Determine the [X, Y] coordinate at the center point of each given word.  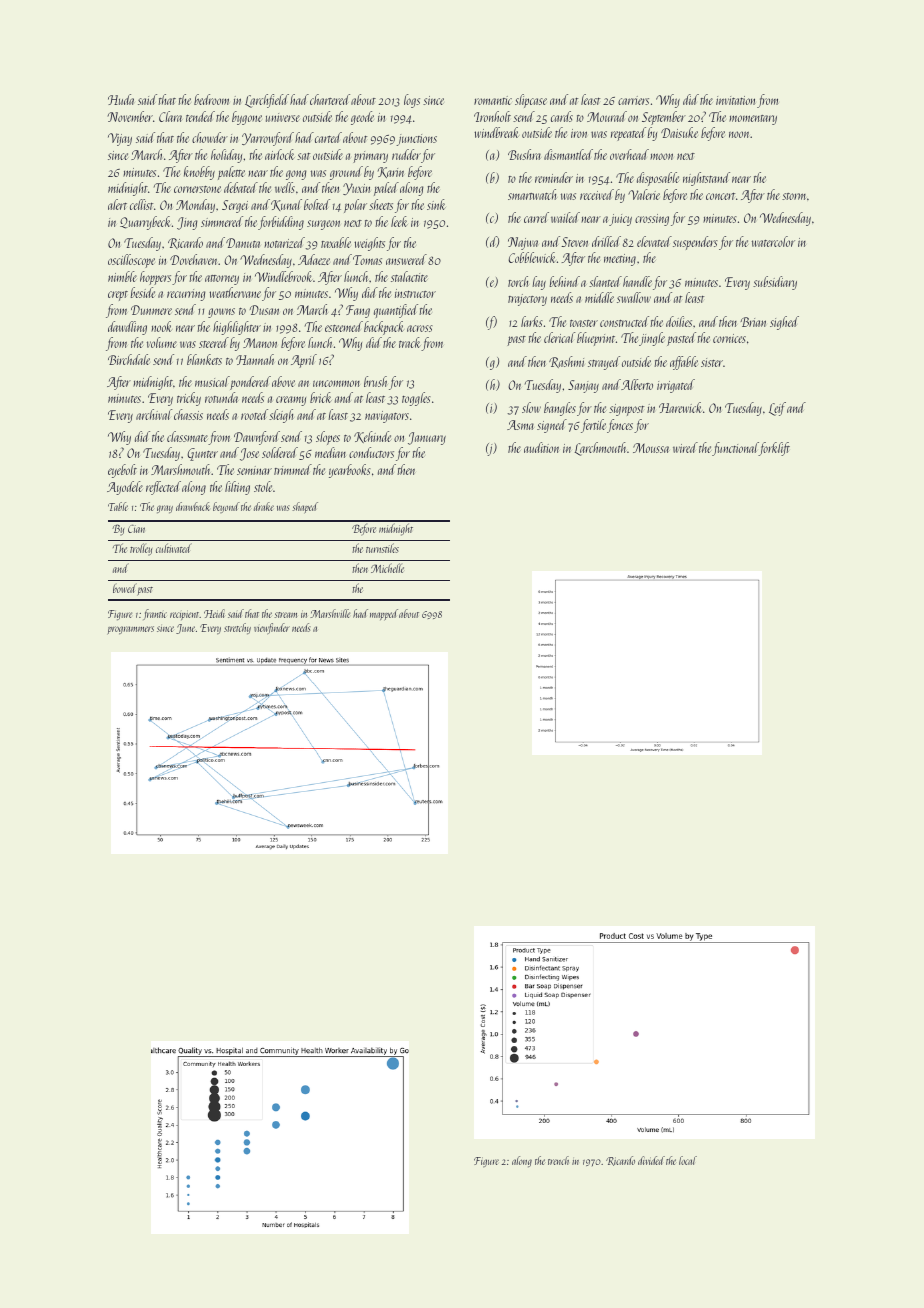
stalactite [409, 276]
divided [651, 1160]
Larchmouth [600, 449]
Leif [777, 409]
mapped [384, 615]
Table [118, 506]
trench [558, 1160]
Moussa [651, 448]
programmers [130, 630]
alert [117, 204]
